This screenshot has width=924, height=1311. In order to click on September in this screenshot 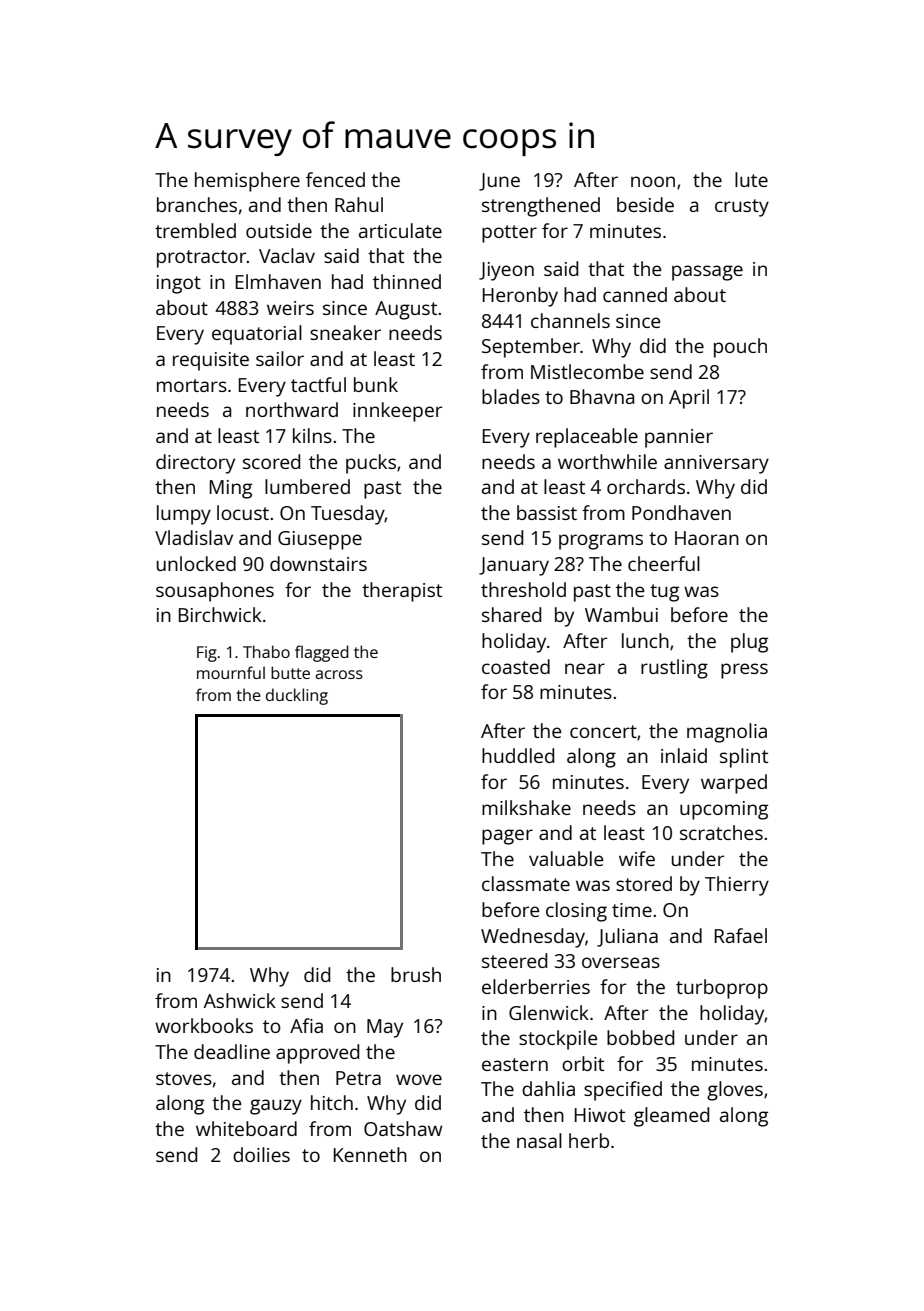, I will do `click(531, 348)`.
